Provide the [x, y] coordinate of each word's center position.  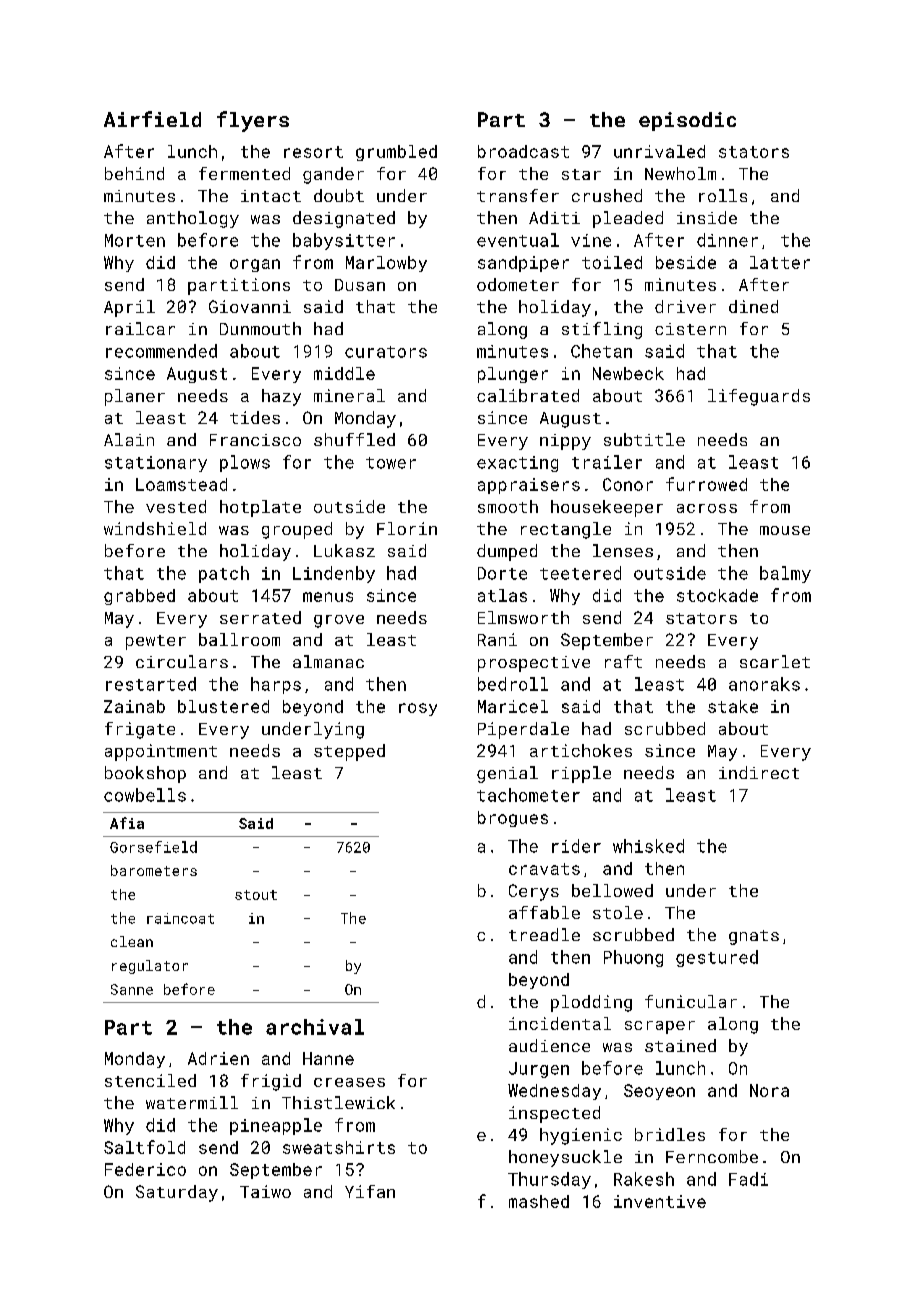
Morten [135, 240]
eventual [518, 240]
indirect [759, 772]
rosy [418, 709]
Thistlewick [338, 1102]
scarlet [775, 661]
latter [780, 262]
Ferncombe [712, 1156]
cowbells [145, 795]
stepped [349, 752]
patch [224, 574]
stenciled [150, 1080]
